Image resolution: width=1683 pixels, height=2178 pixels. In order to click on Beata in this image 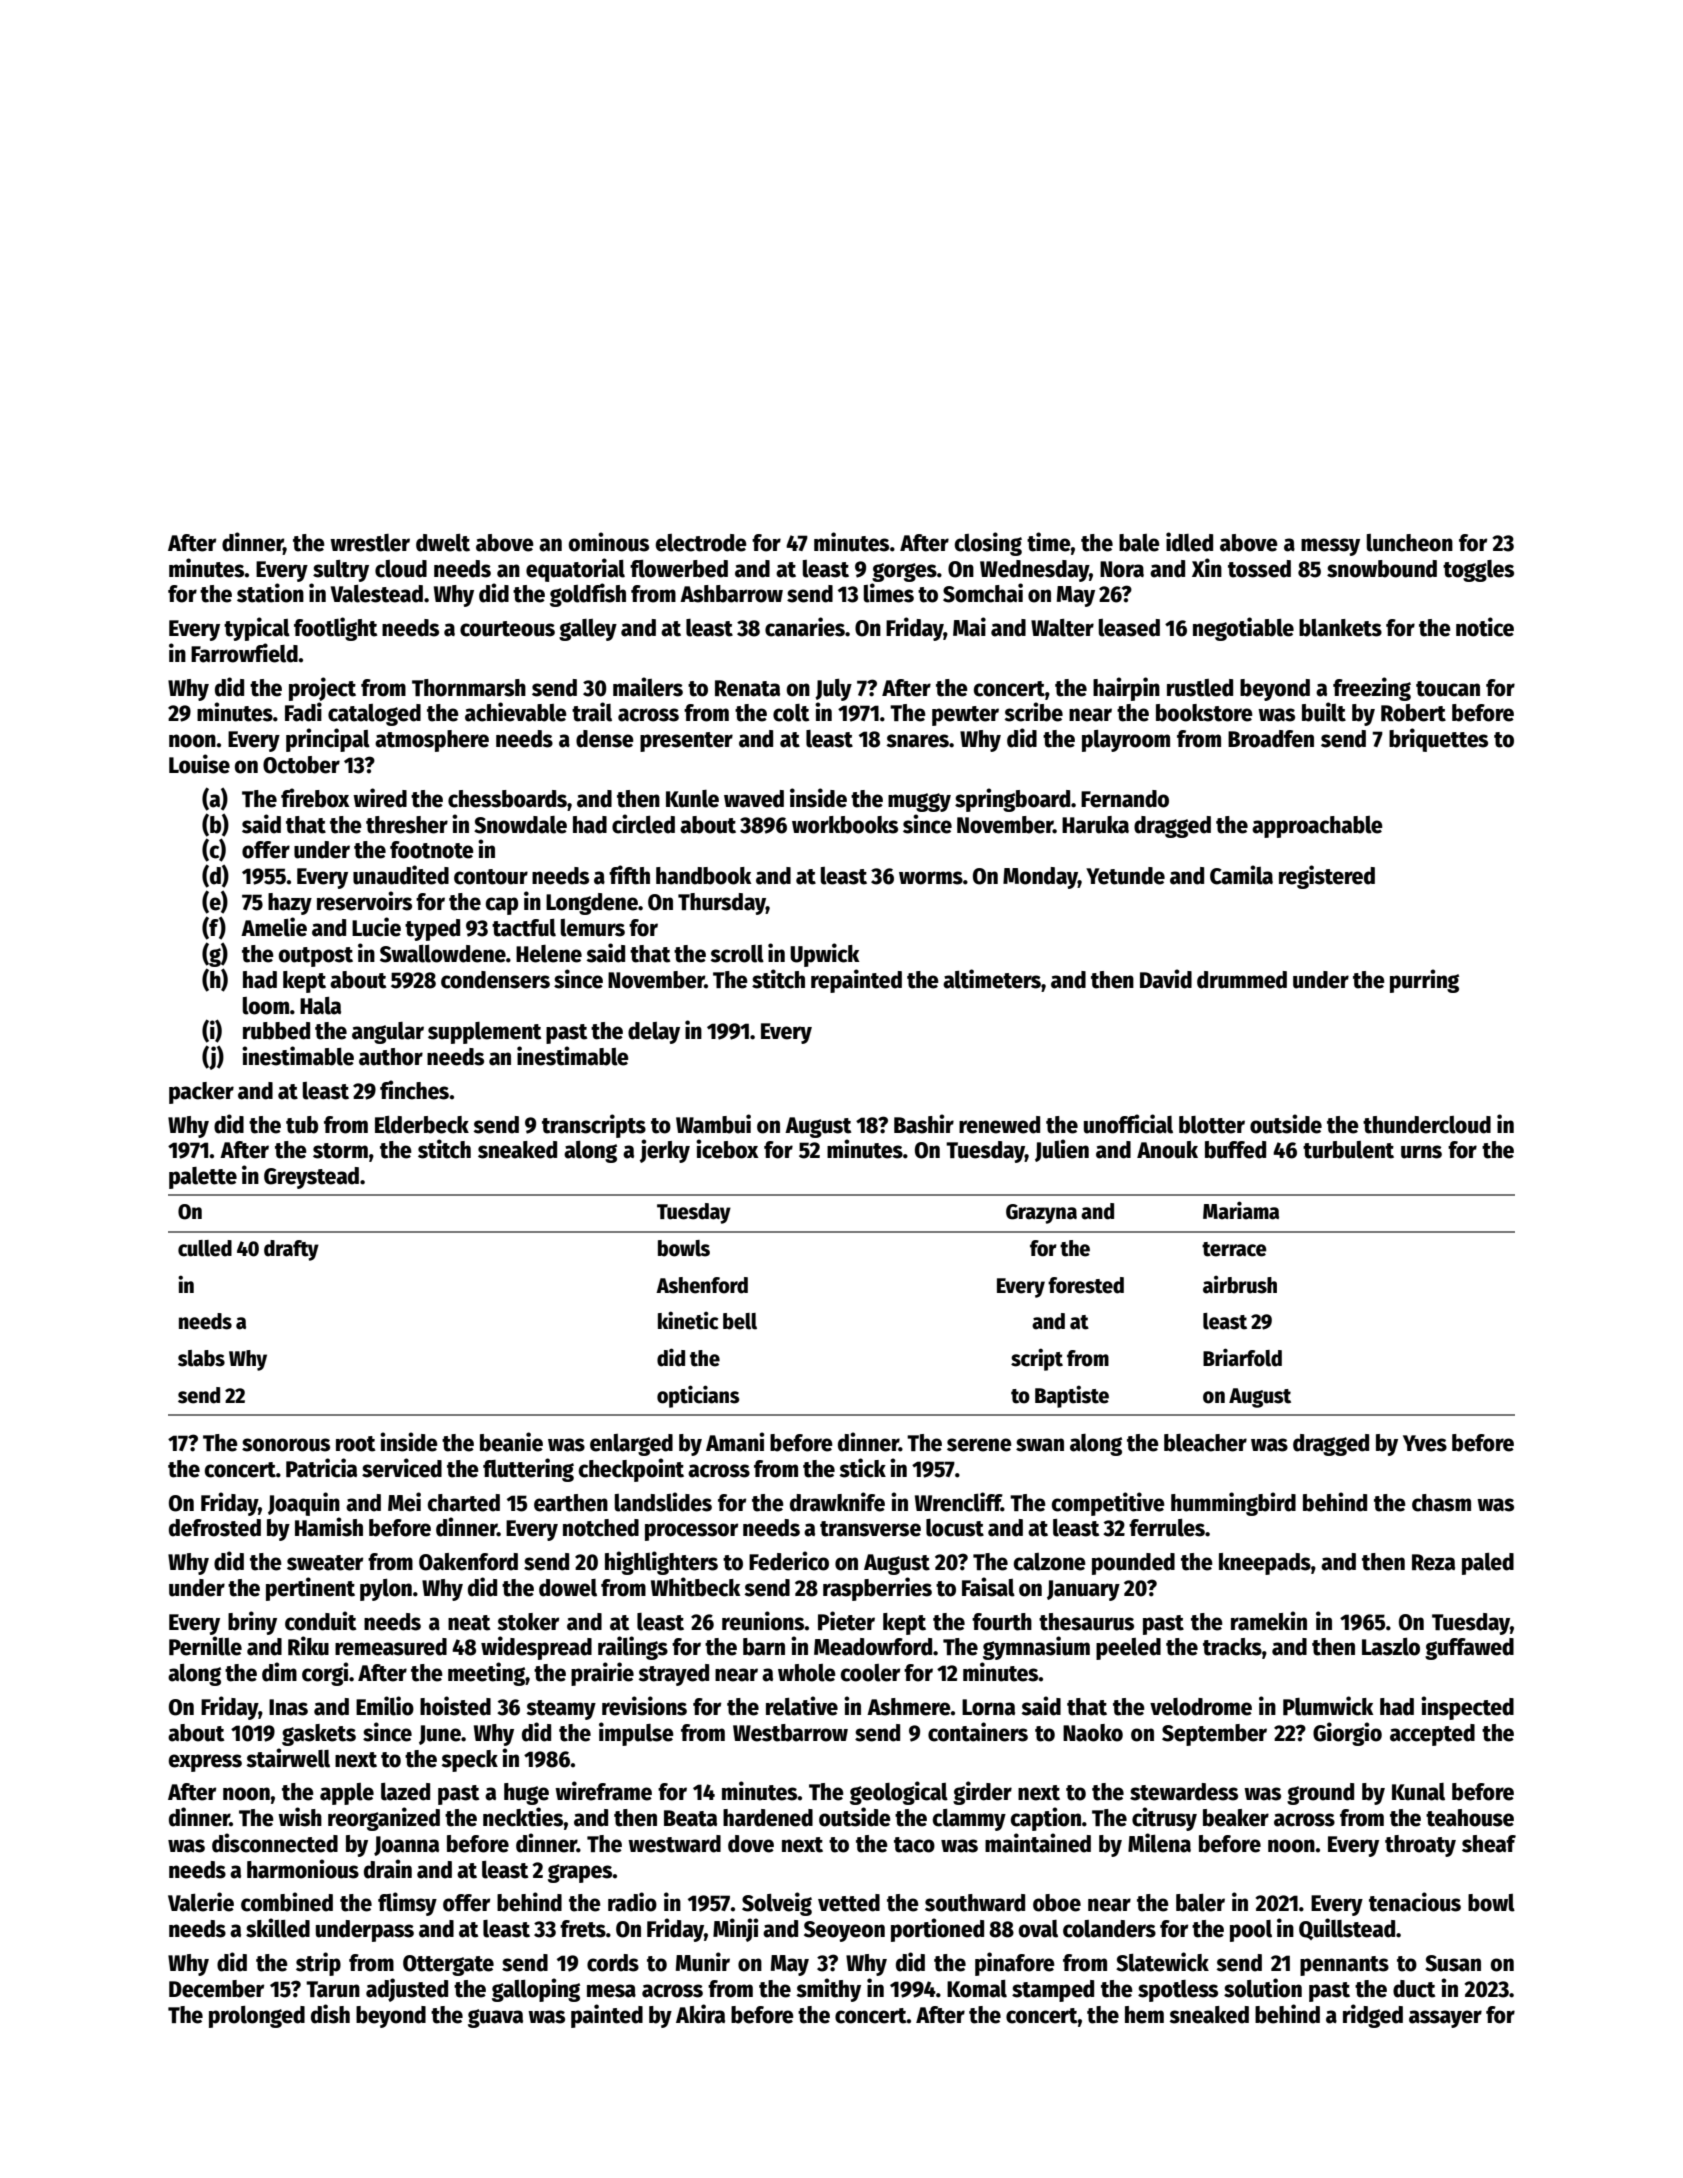, I will do `click(690, 1818)`.
